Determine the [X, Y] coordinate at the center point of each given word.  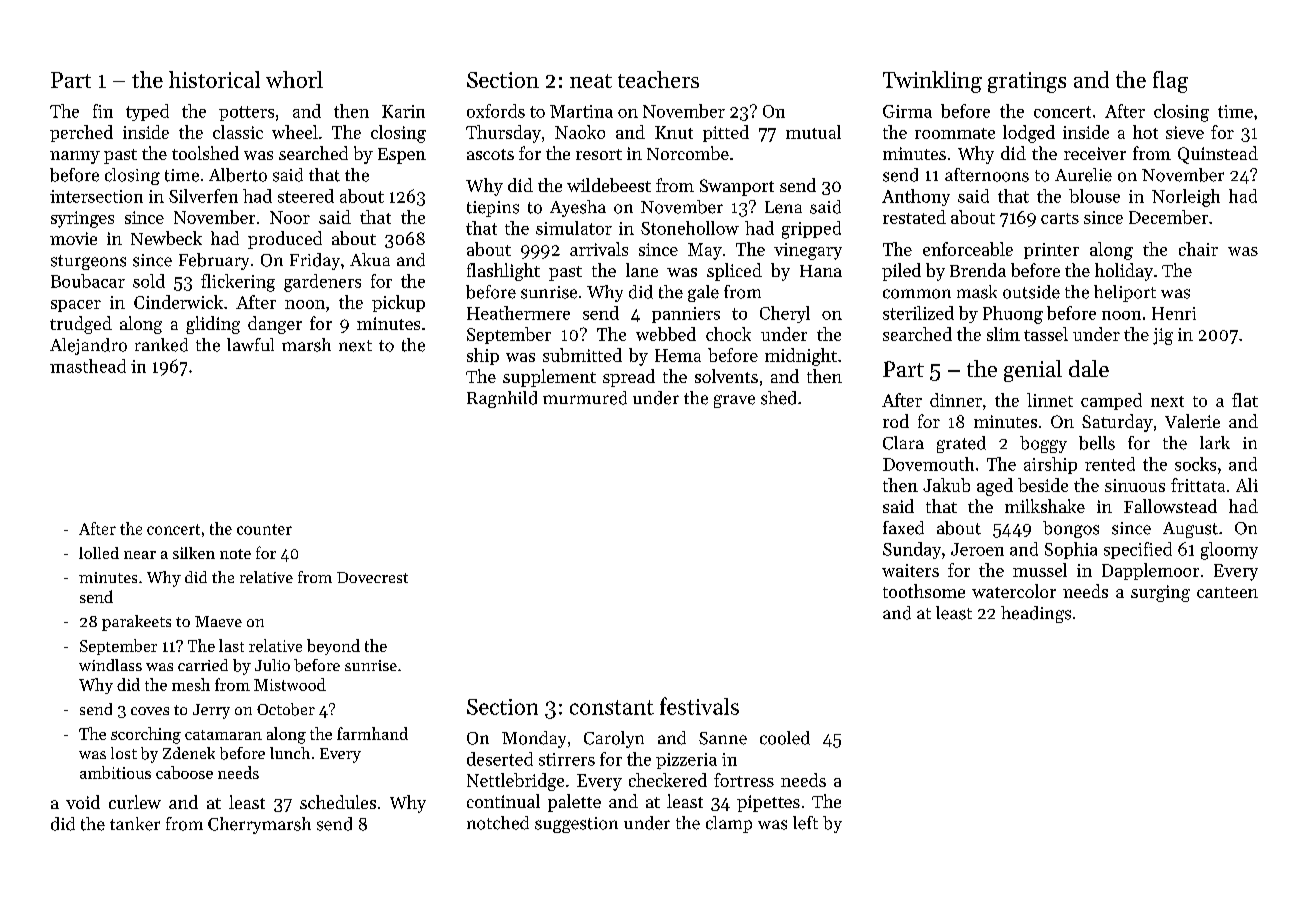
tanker [135, 824]
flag [1170, 82]
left [805, 823]
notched [498, 823]
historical [214, 79]
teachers [658, 79]
